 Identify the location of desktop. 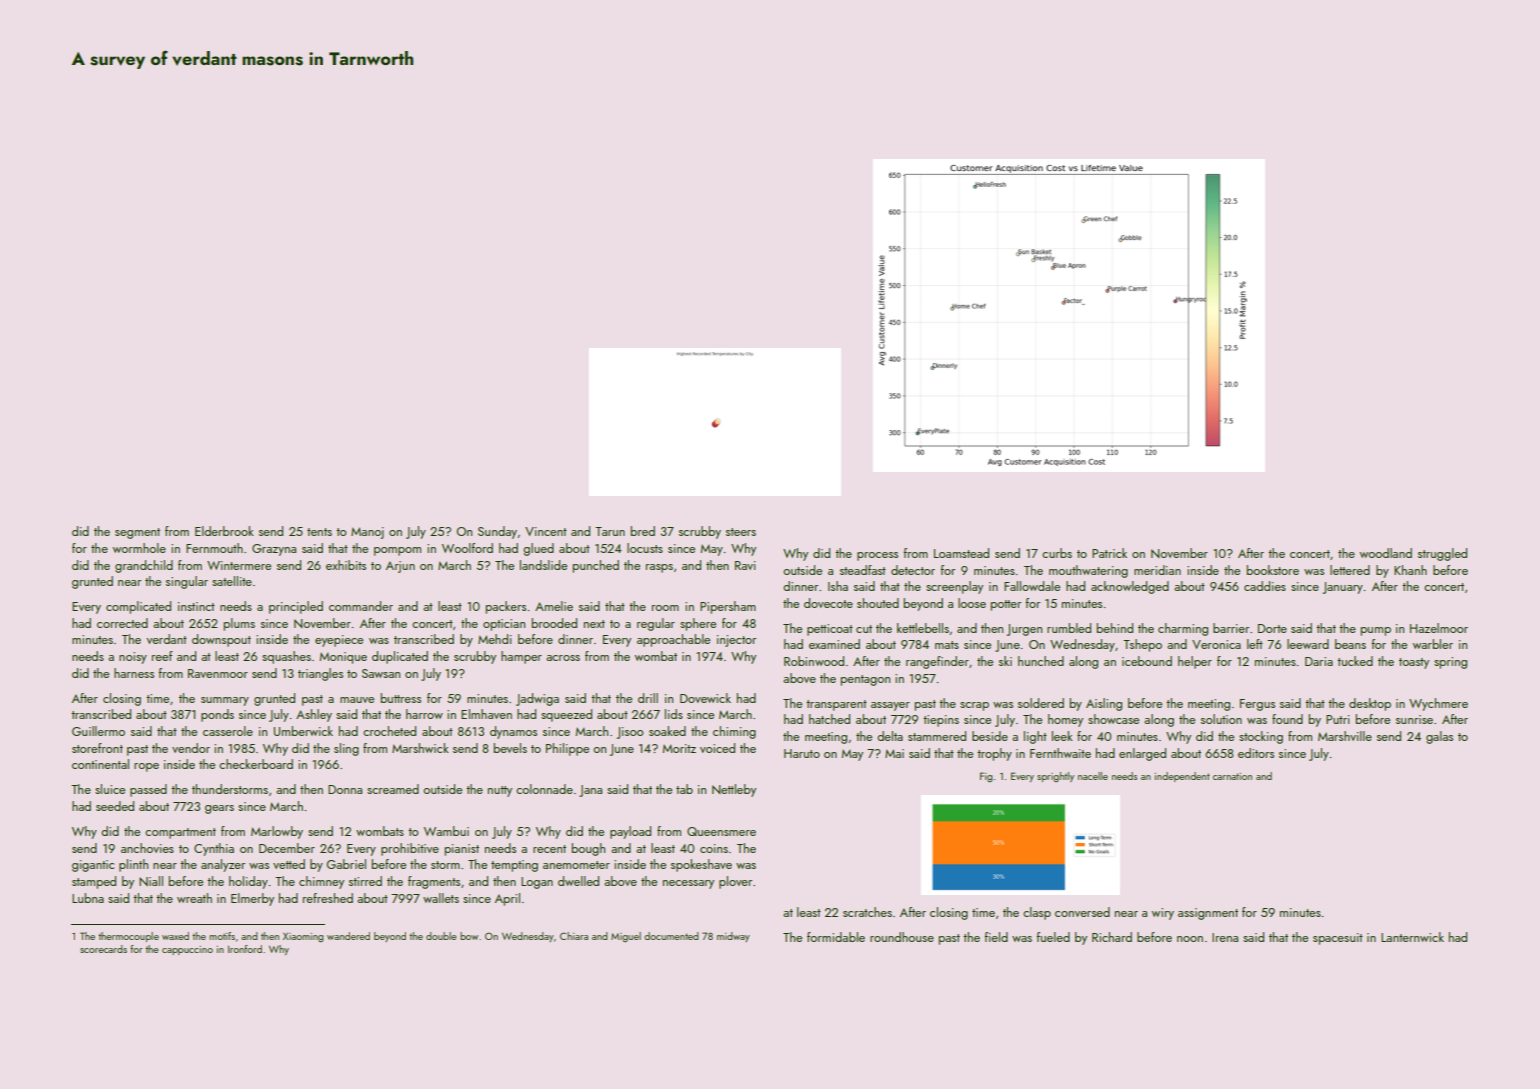
(1370, 704).
